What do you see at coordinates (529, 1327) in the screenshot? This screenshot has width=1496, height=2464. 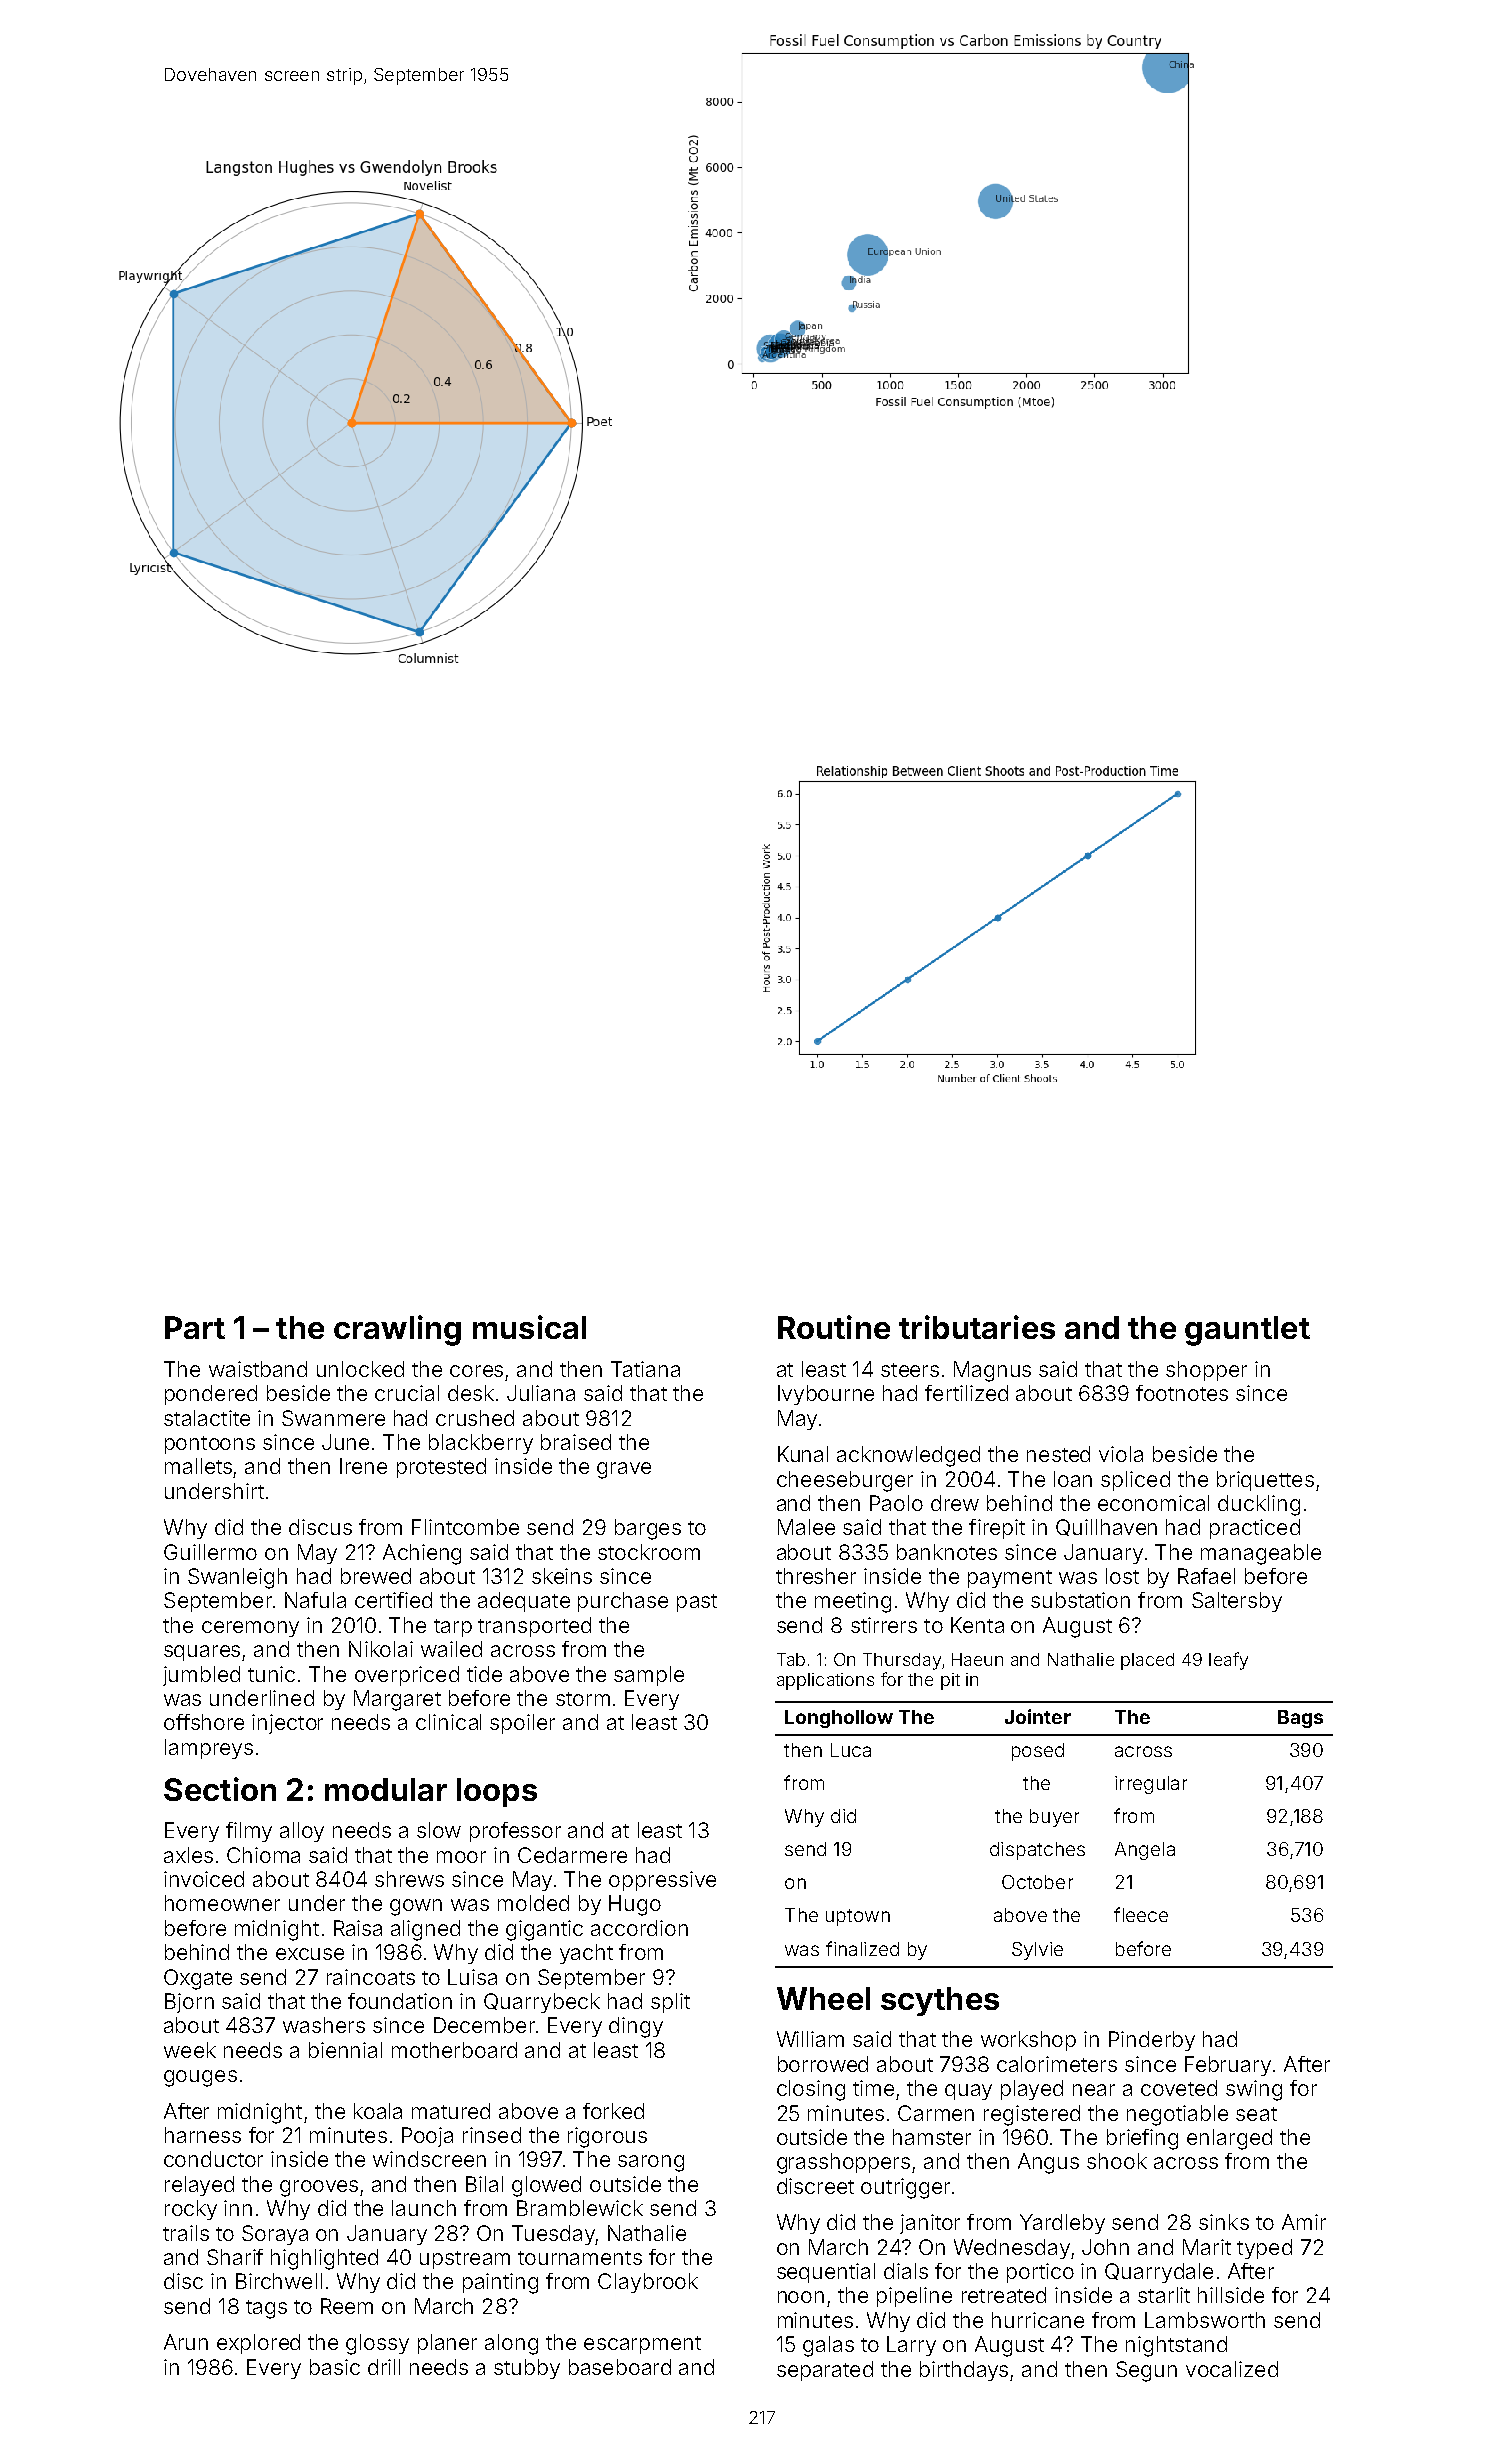 I see `musical` at bounding box center [529, 1327].
